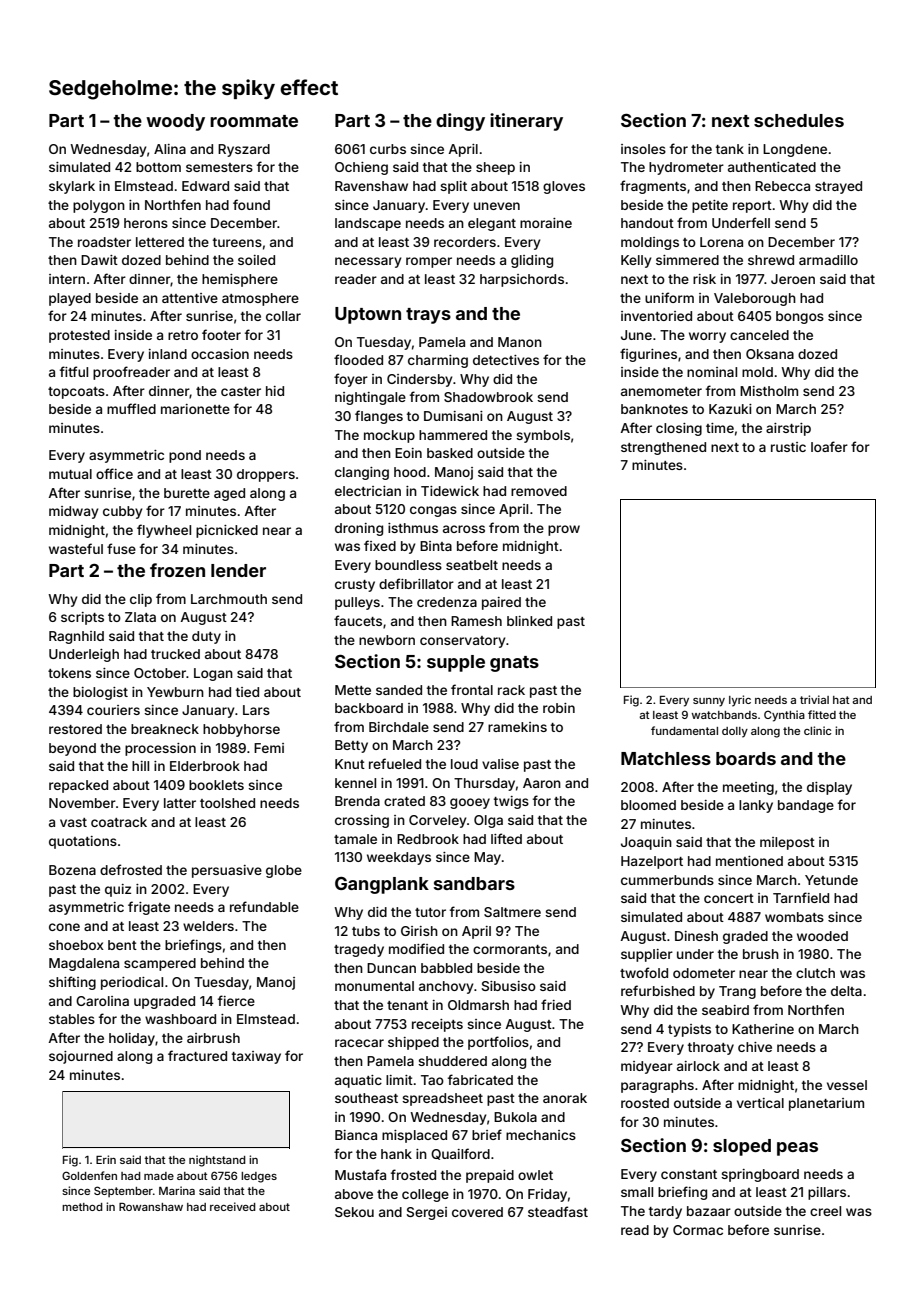 This screenshot has width=924, height=1308. Describe the element at coordinates (788, 447) in the screenshot. I see `rustic` at that location.
